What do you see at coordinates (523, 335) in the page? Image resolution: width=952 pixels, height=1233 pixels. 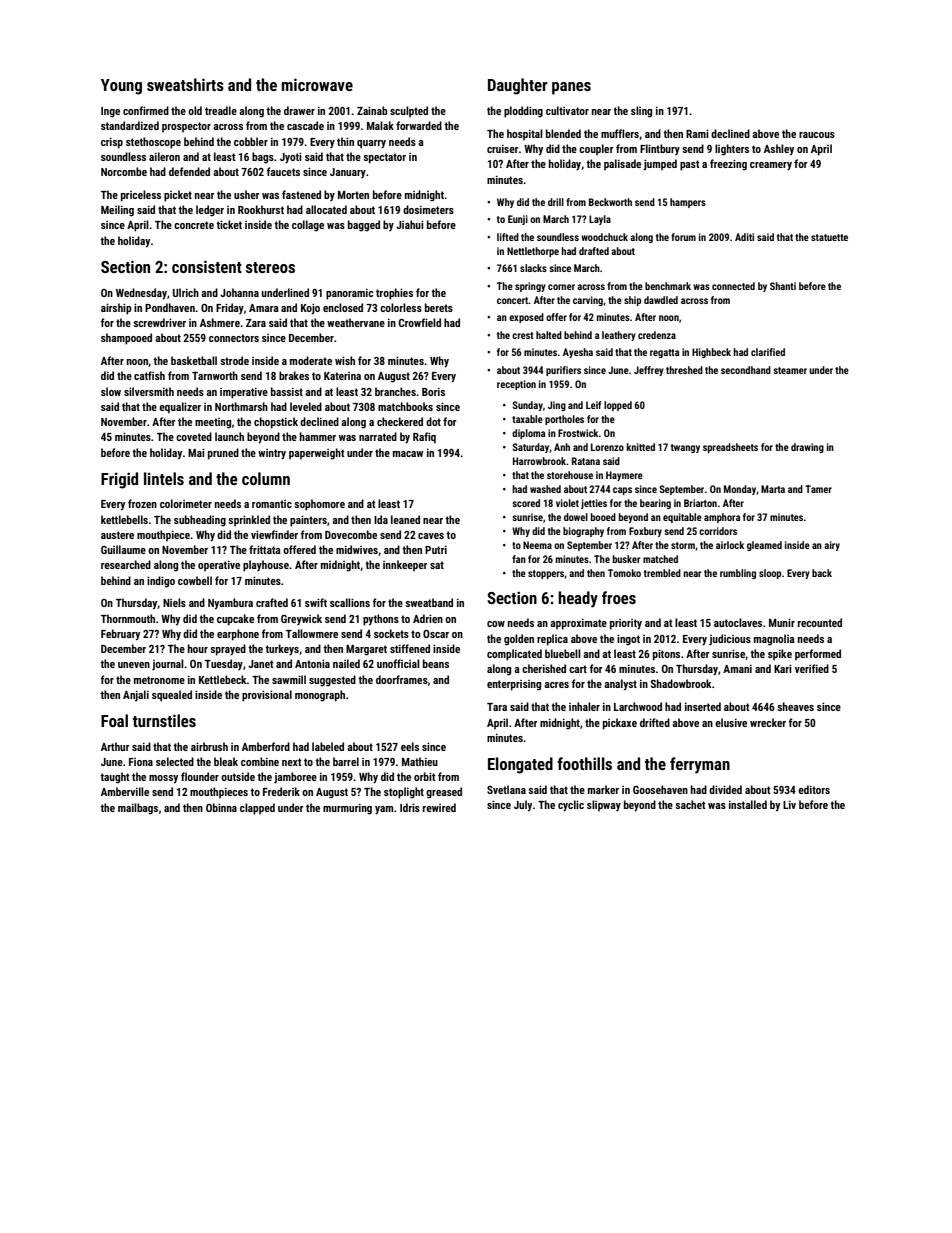 I see `crest` at bounding box center [523, 335].
